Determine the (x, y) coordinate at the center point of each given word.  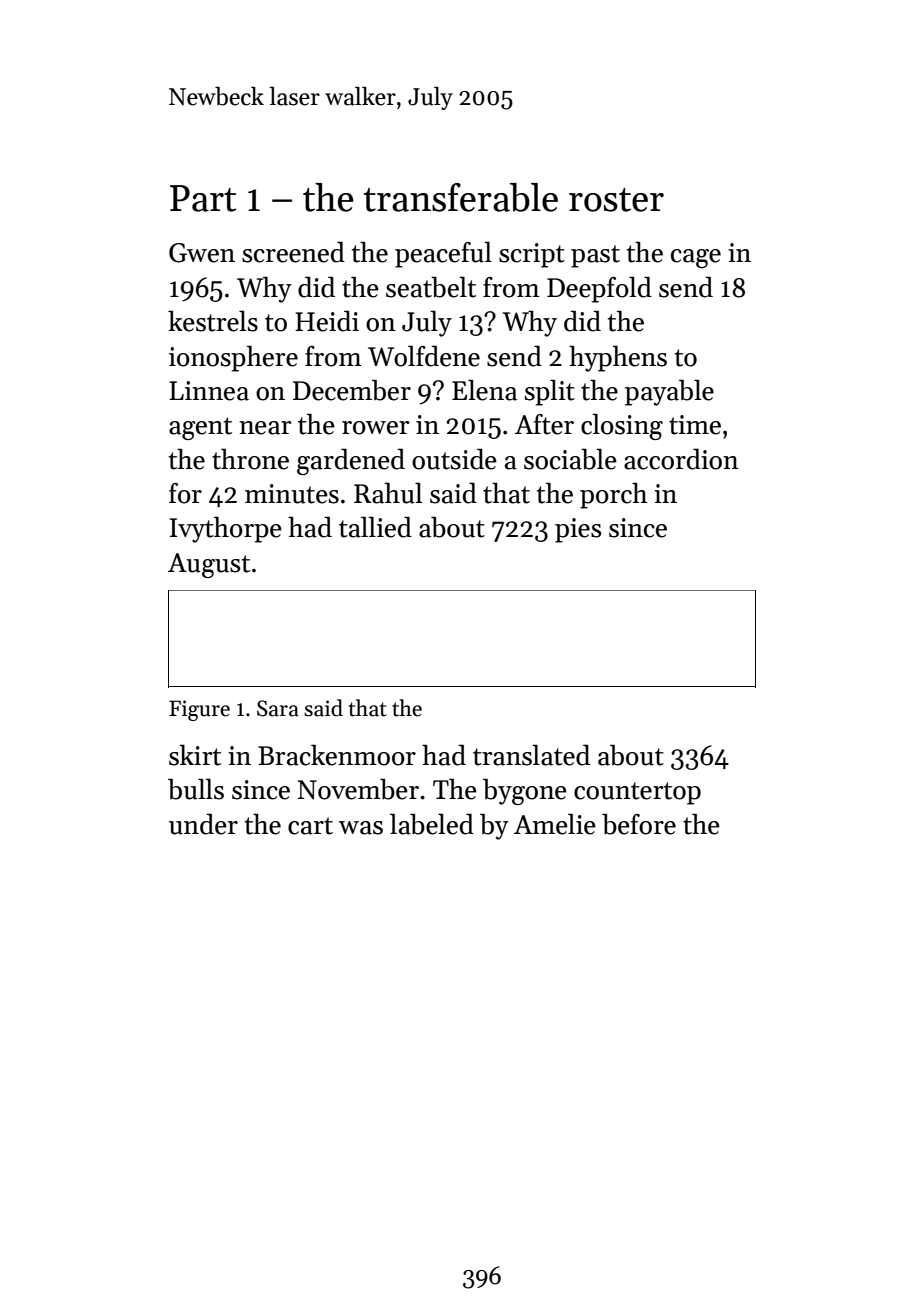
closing (622, 426)
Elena (484, 390)
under (203, 824)
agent (200, 428)
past (595, 256)
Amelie (555, 824)
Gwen (202, 253)
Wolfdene (424, 356)
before (639, 824)
